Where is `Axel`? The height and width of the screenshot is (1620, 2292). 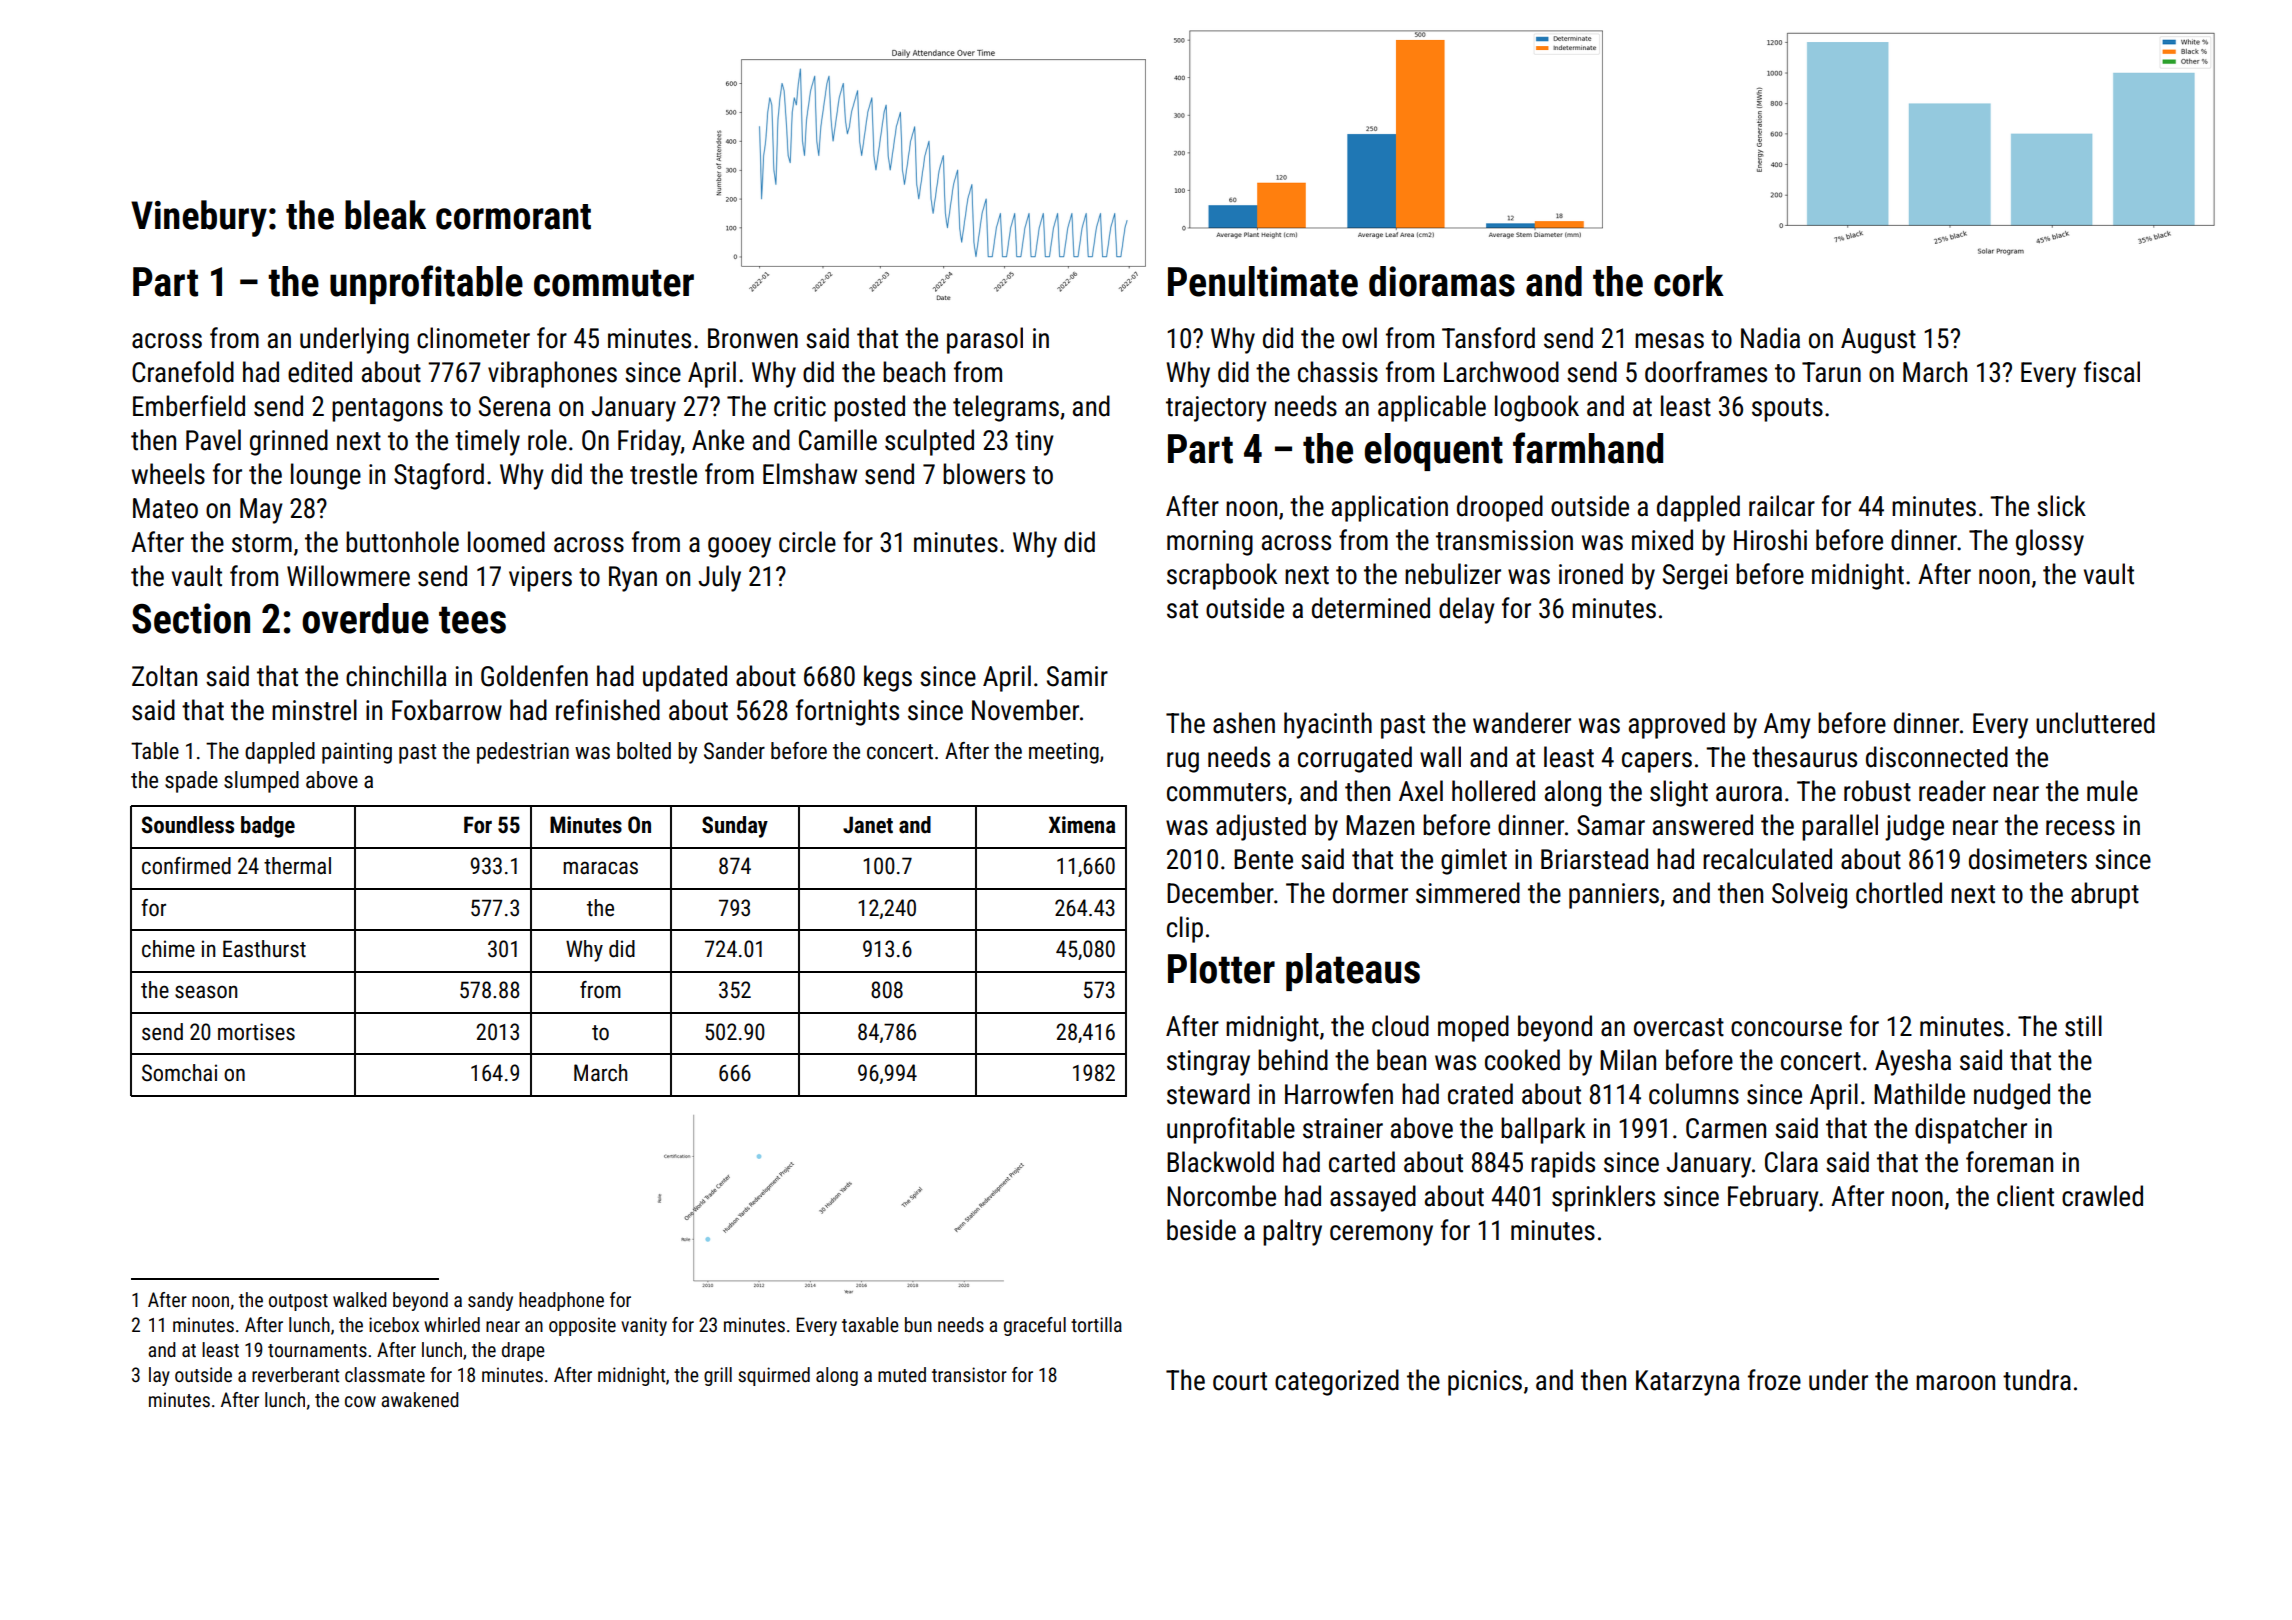
Axel is located at coordinates (1421, 791).
